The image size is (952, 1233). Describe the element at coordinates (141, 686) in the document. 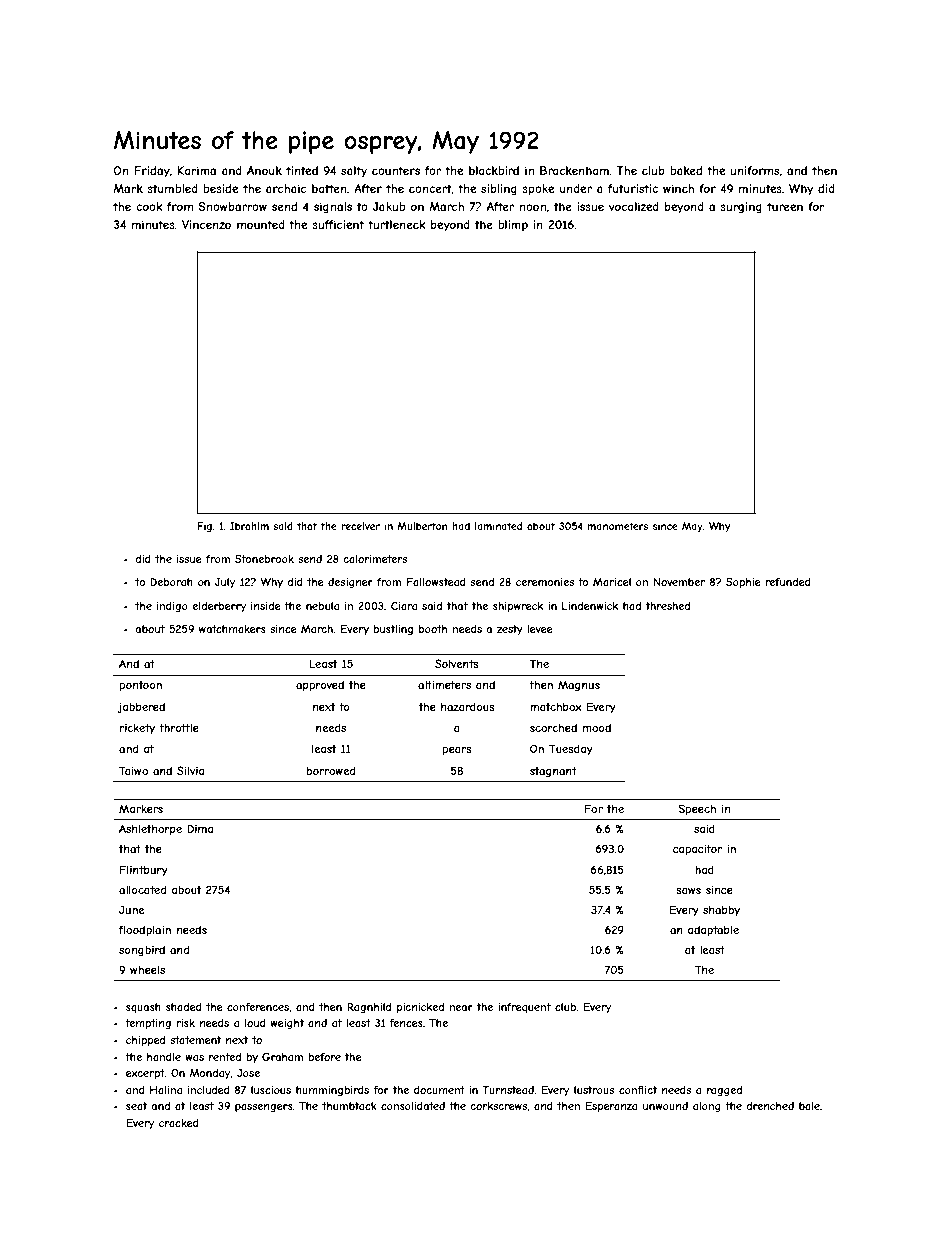

I see `pontoon` at that location.
